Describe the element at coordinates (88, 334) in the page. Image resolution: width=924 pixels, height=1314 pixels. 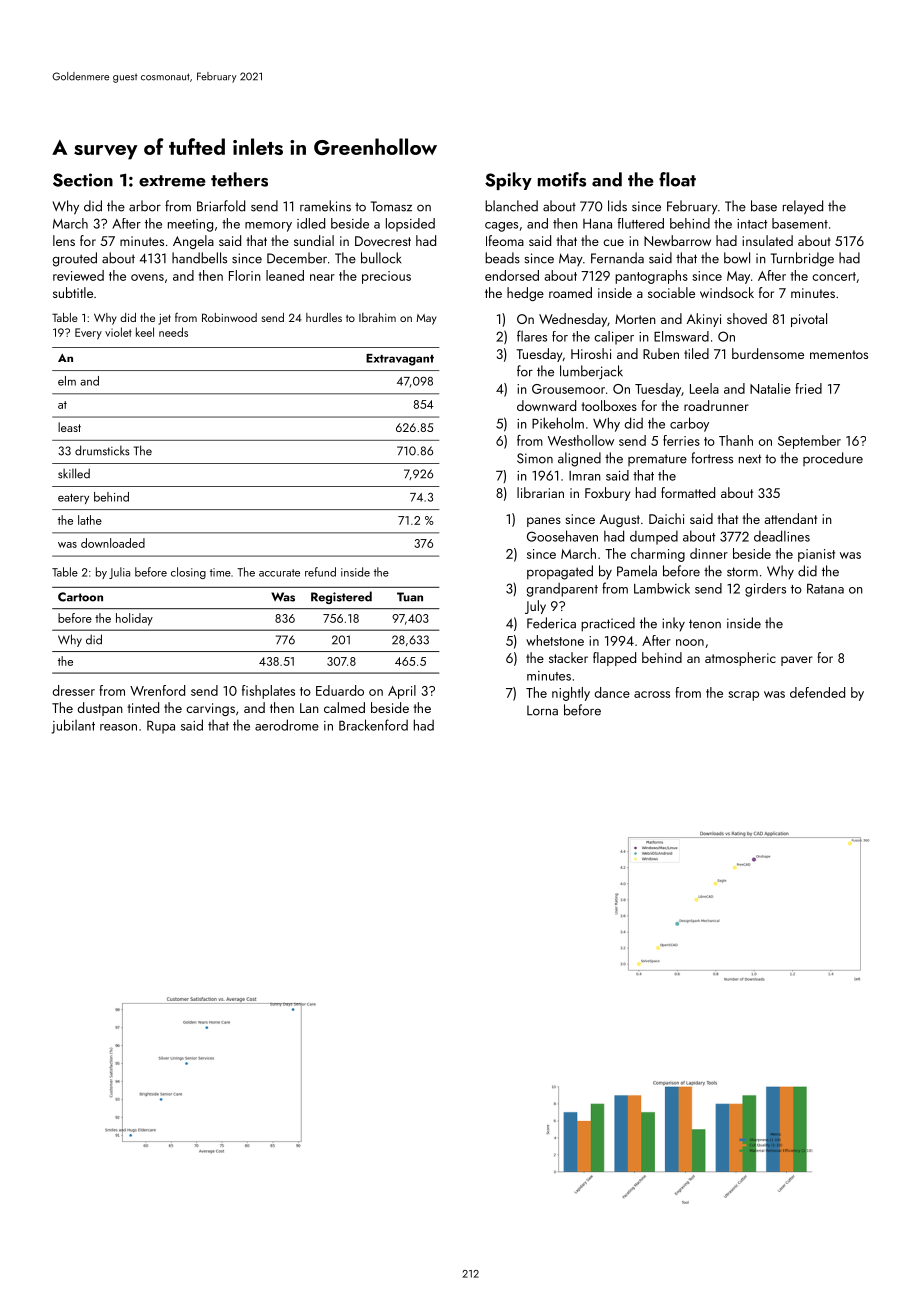
I see `Every` at that location.
